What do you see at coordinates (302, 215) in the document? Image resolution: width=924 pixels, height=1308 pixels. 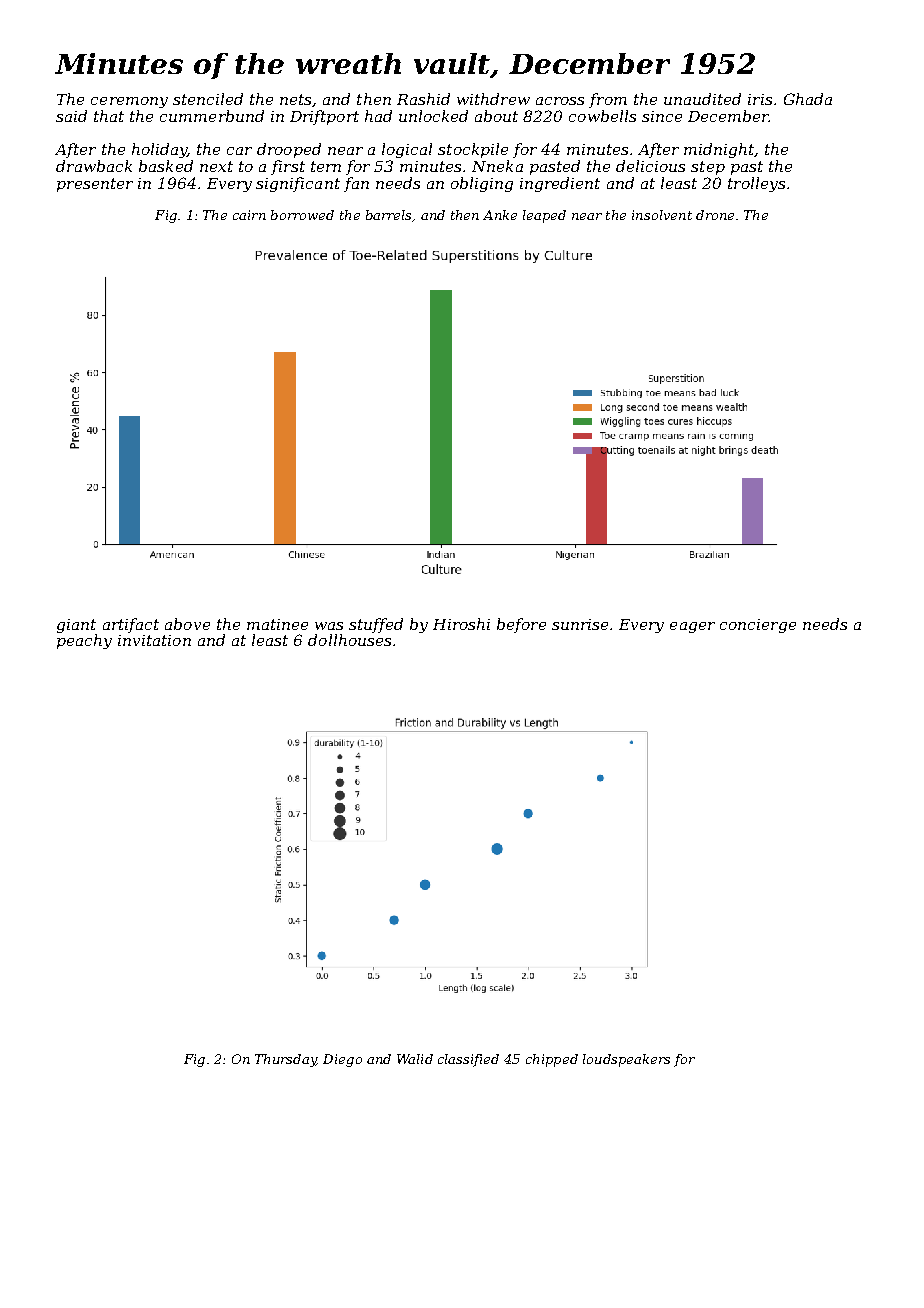 I see `borrowed` at bounding box center [302, 215].
